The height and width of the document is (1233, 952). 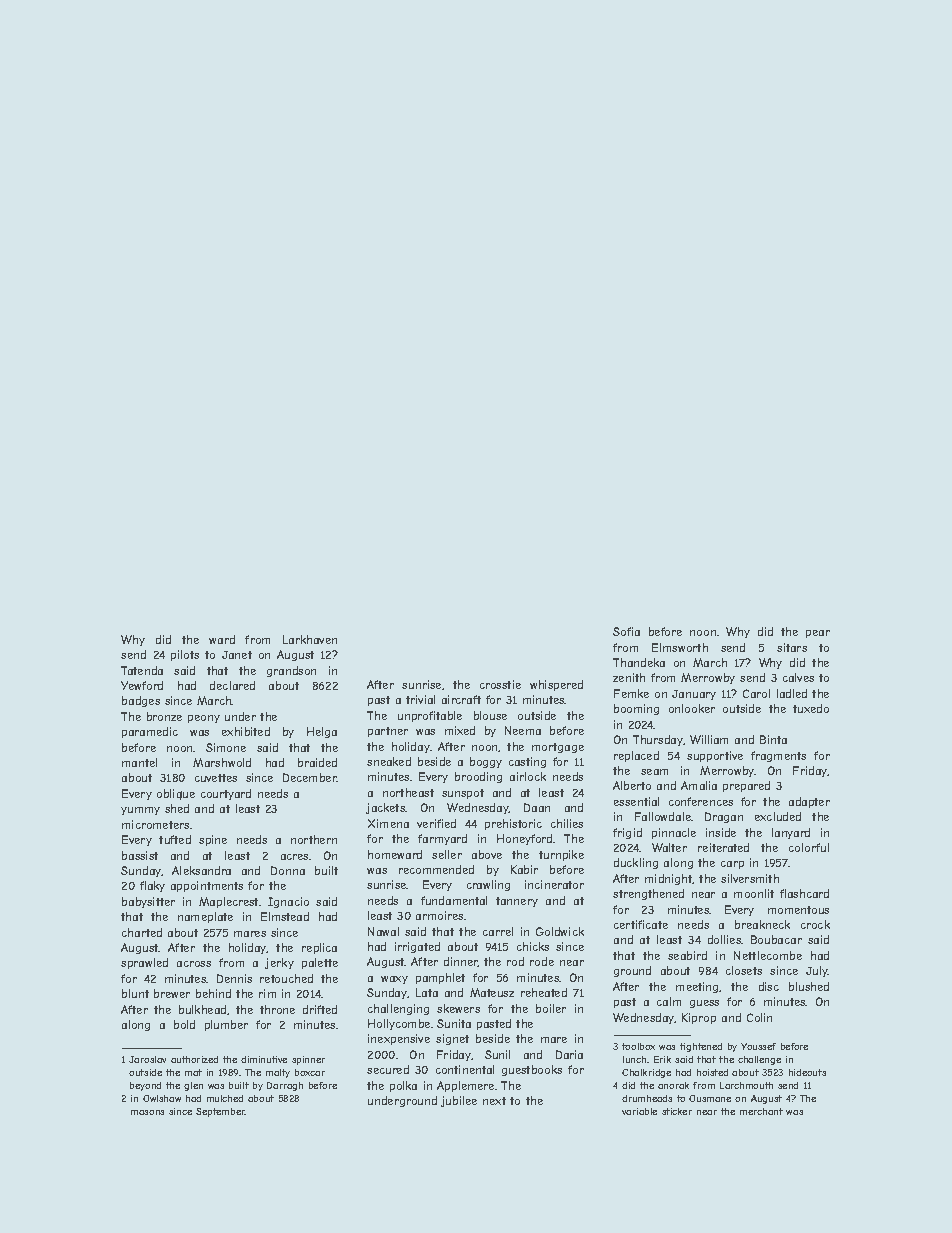 I want to click on appointments, so click(x=207, y=886).
